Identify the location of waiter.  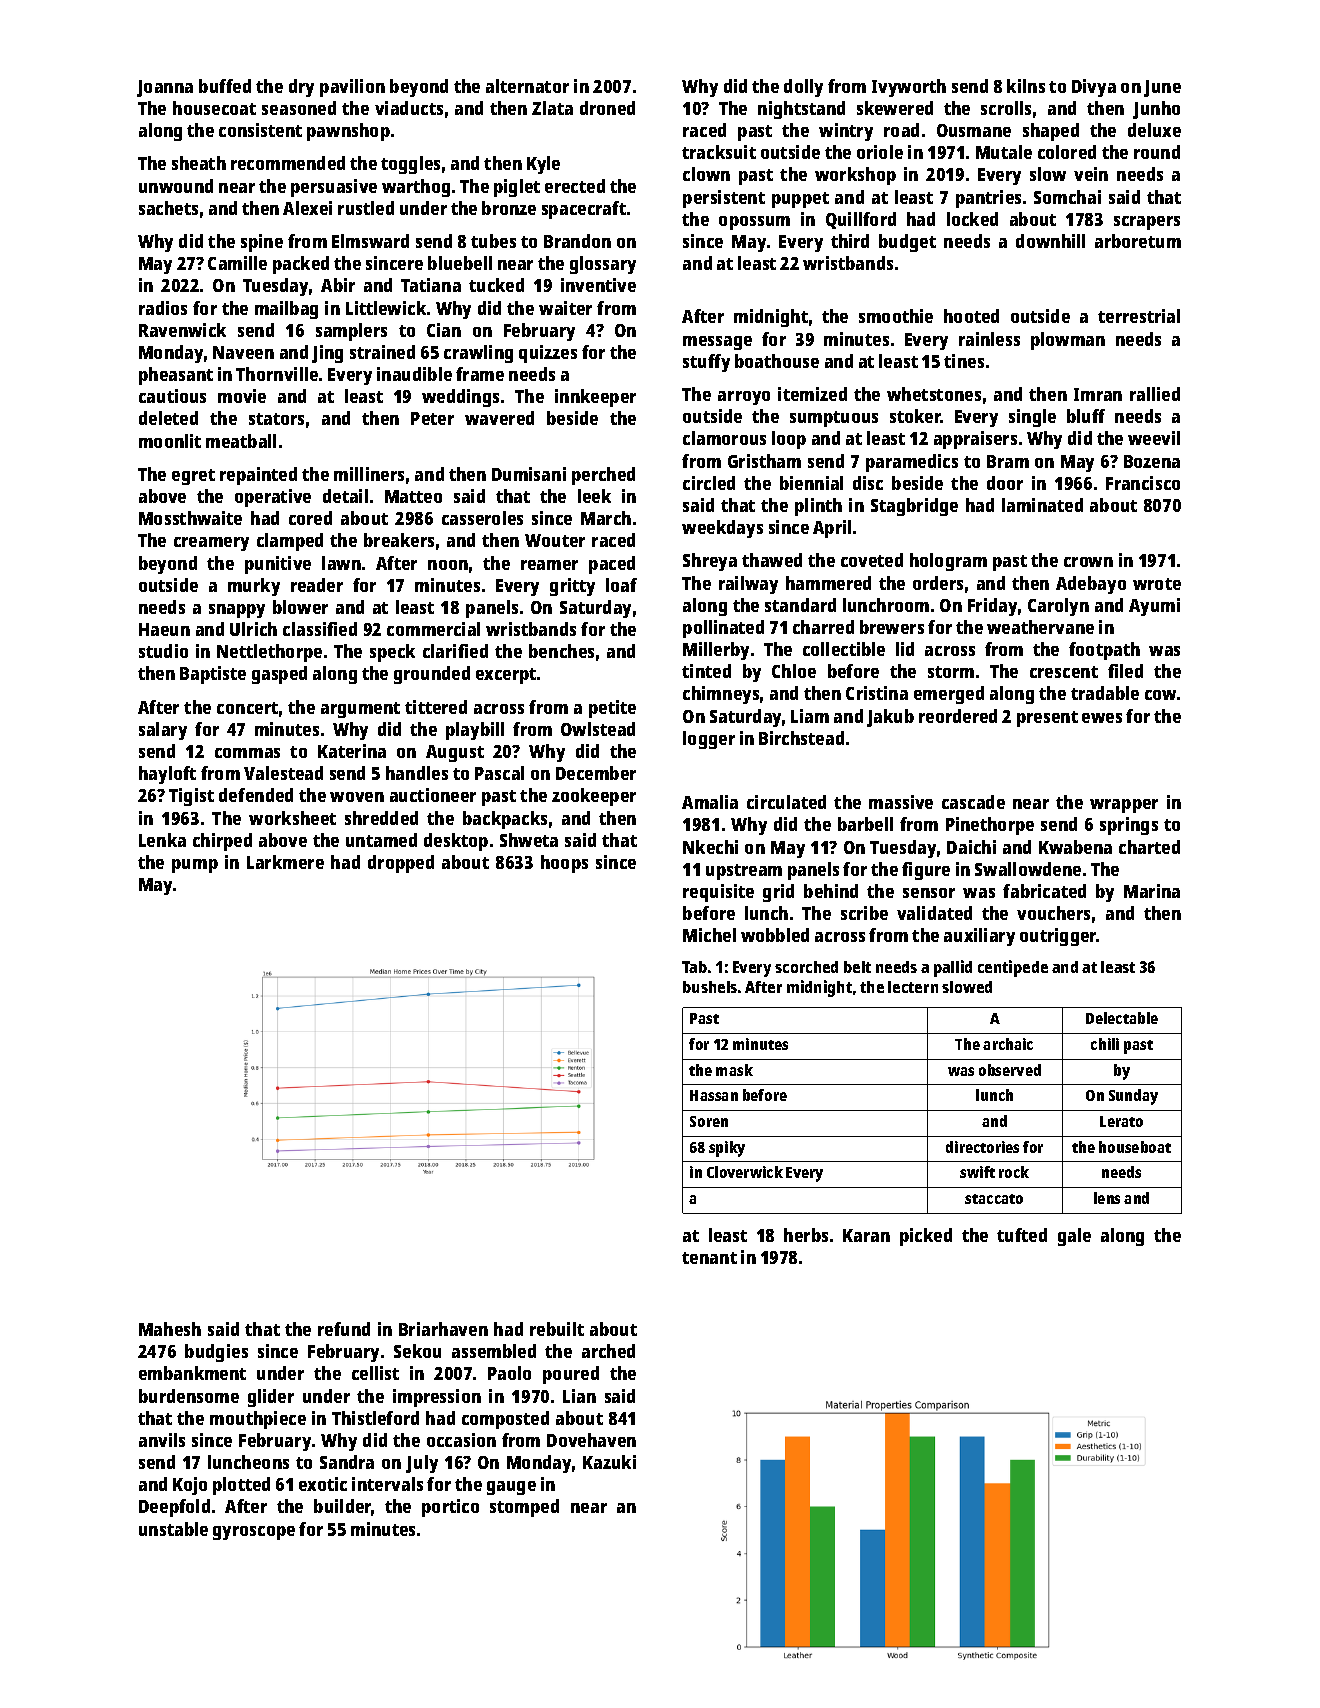
(565, 308).
